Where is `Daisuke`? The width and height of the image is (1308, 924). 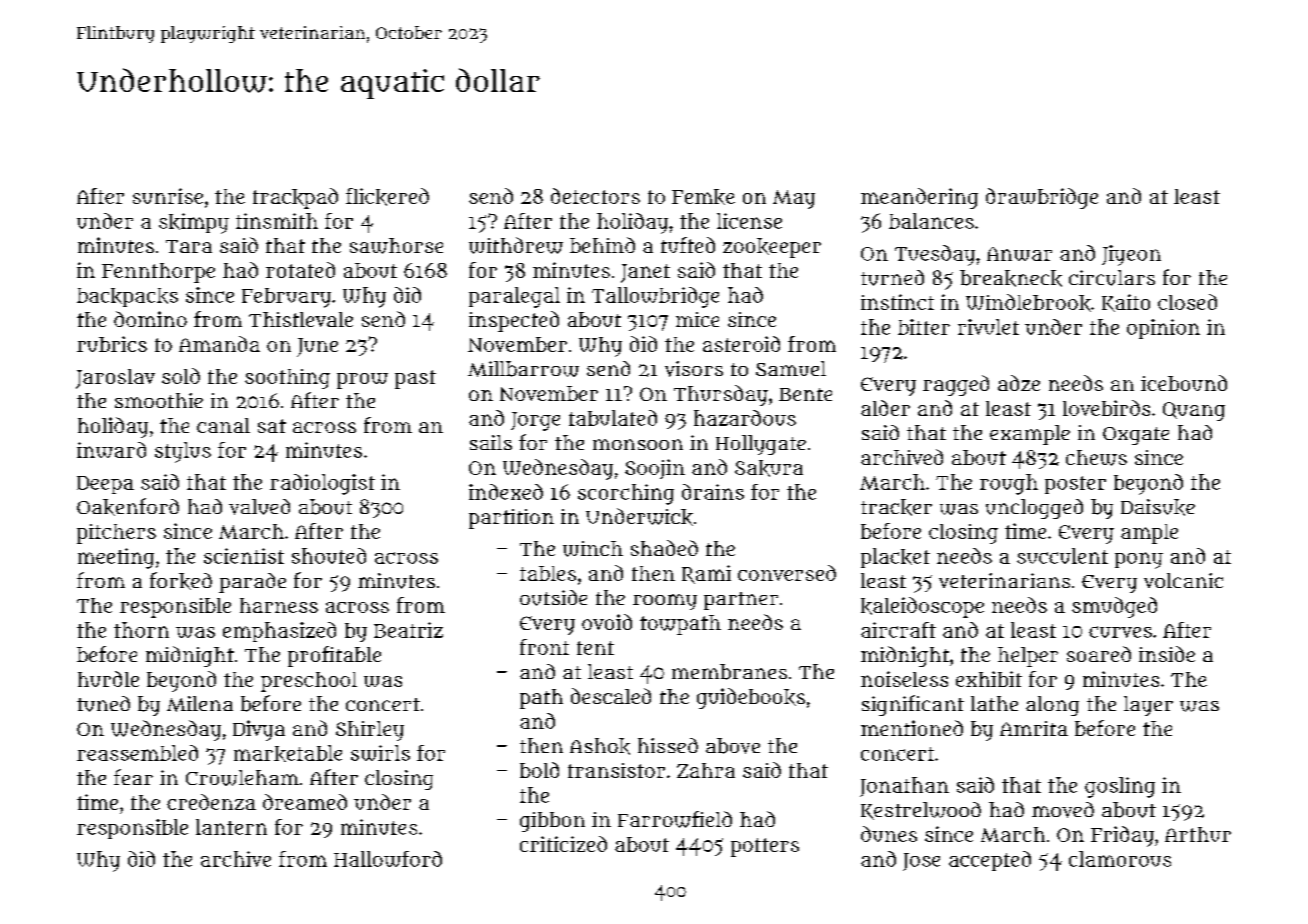
Daisuke is located at coordinates (1158, 507).
